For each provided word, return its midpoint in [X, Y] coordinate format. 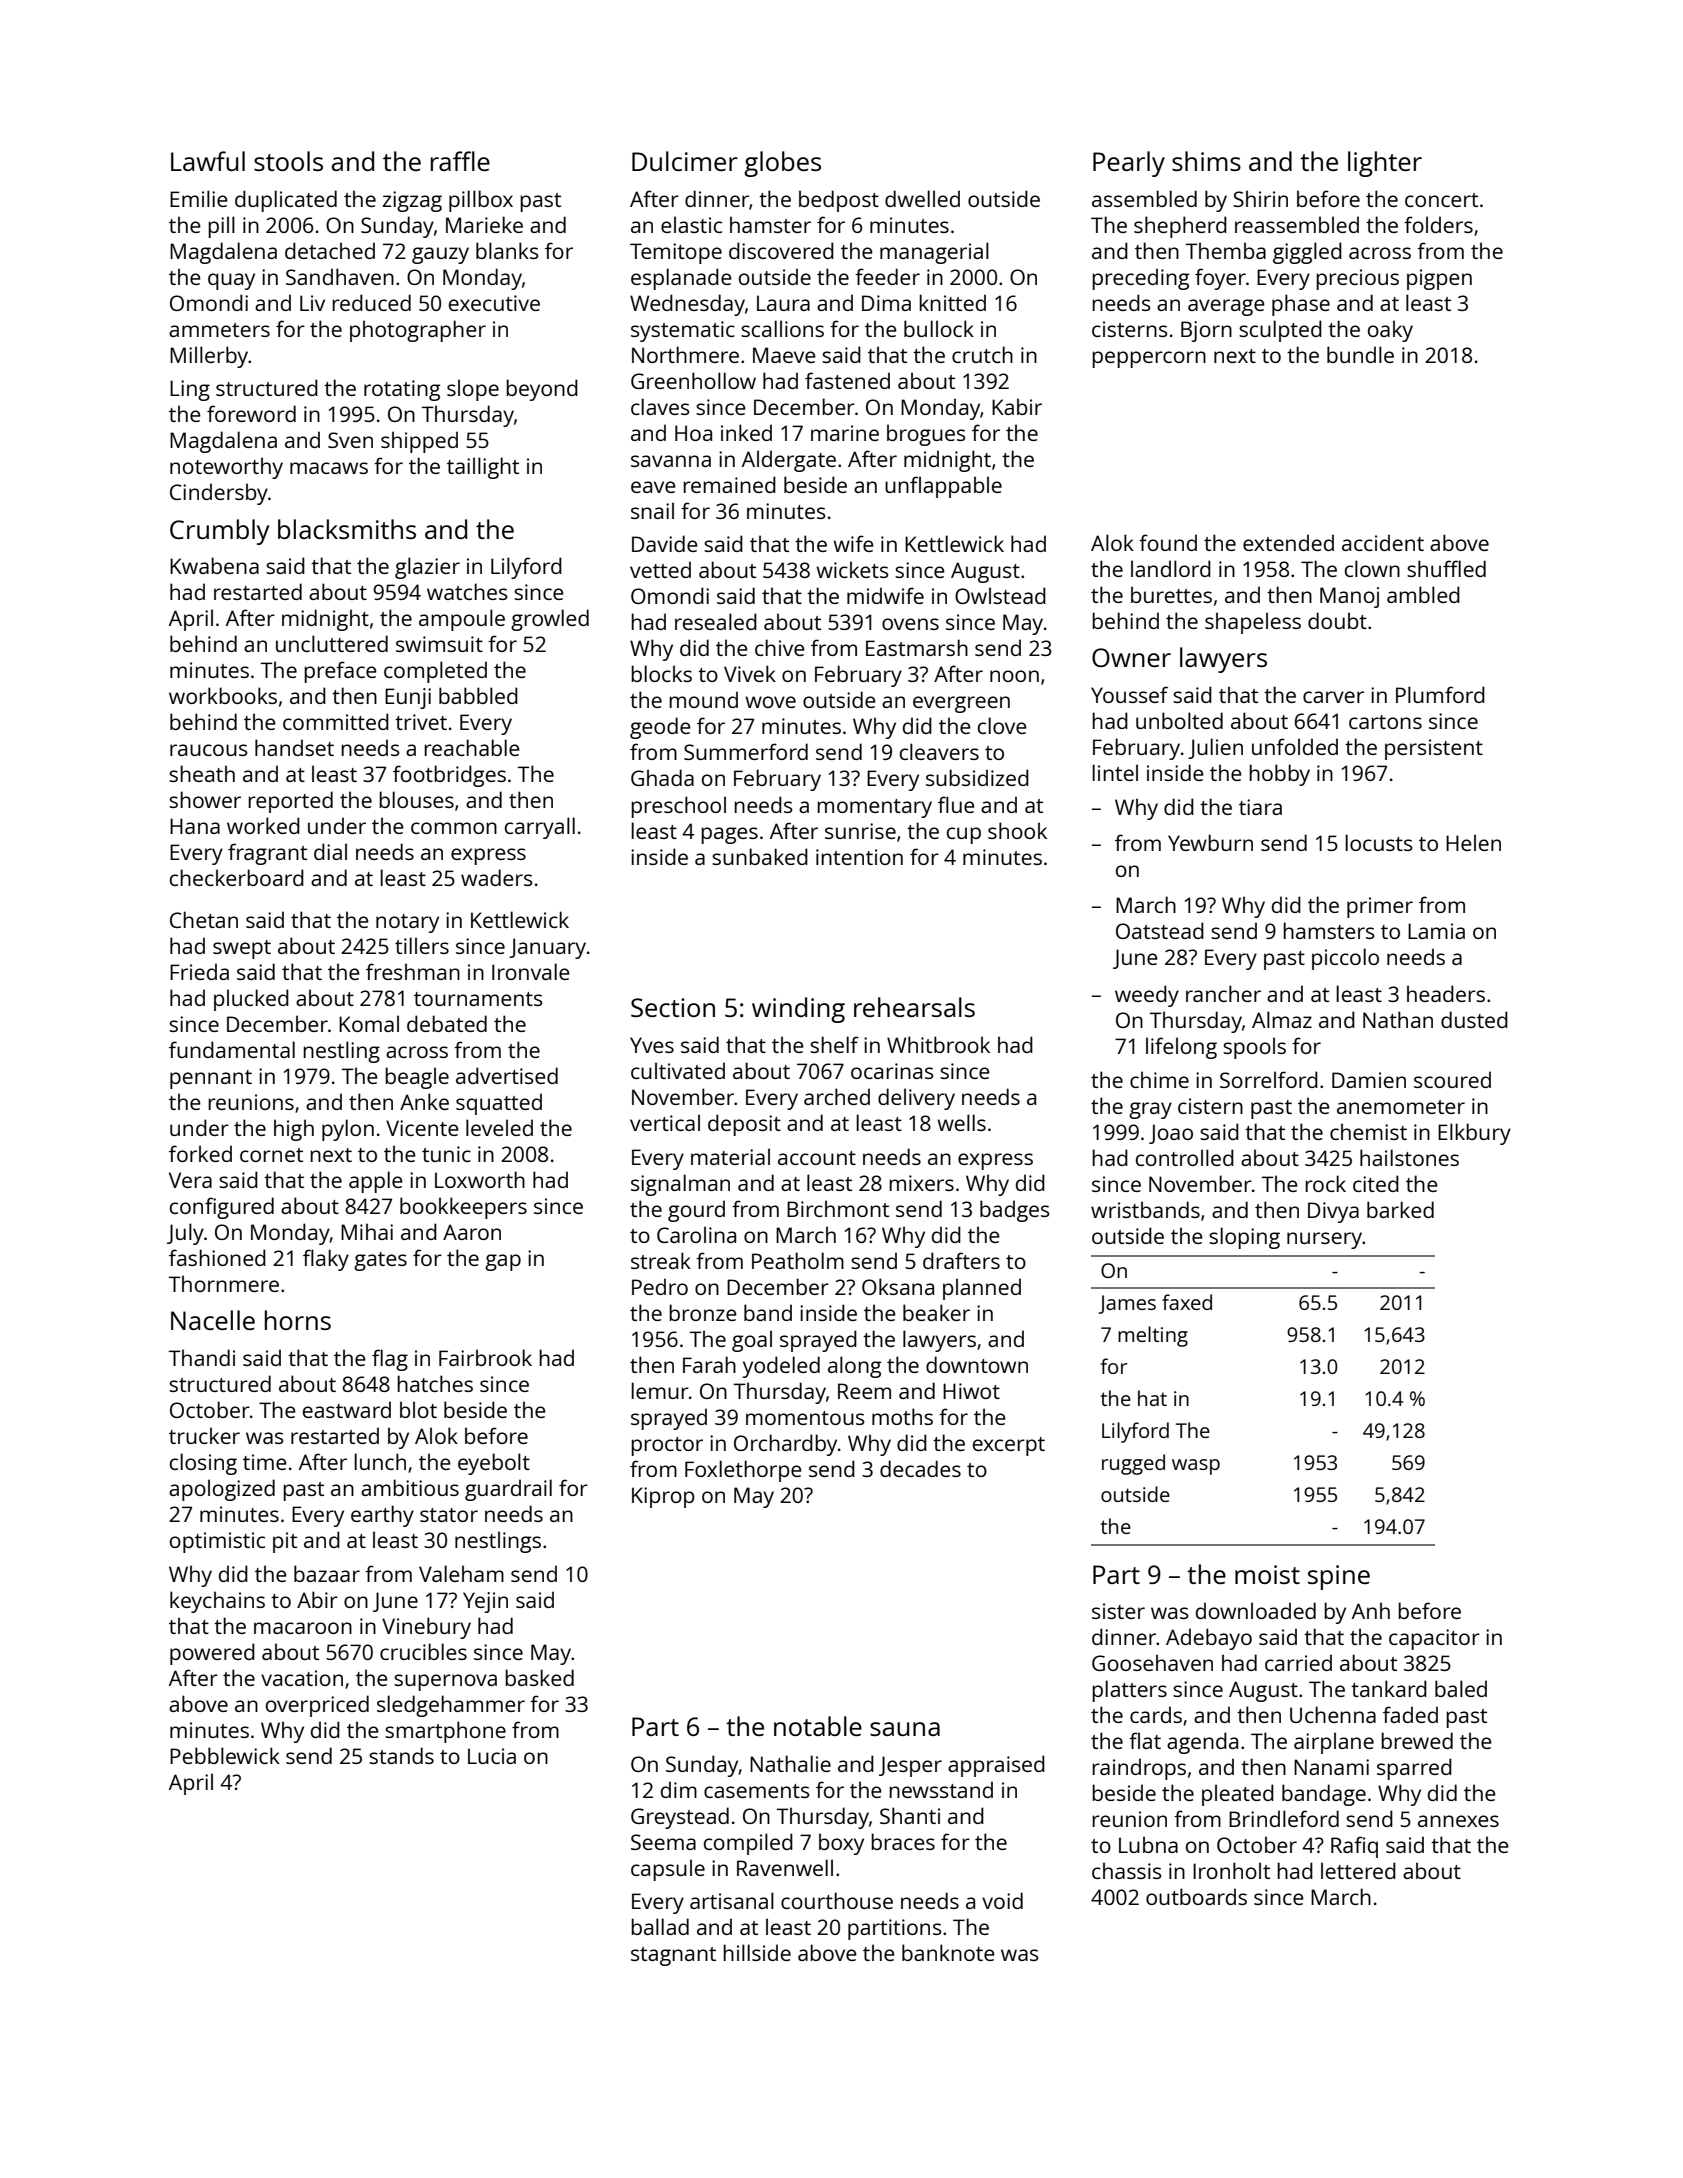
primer [1380, 907]
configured [222, 1208]
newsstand [941, 1789]
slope [473, 390]
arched [837, 1096]
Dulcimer [685, 161]
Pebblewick [225, 1755]
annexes [1458, 1821]
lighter [1385, 164]
